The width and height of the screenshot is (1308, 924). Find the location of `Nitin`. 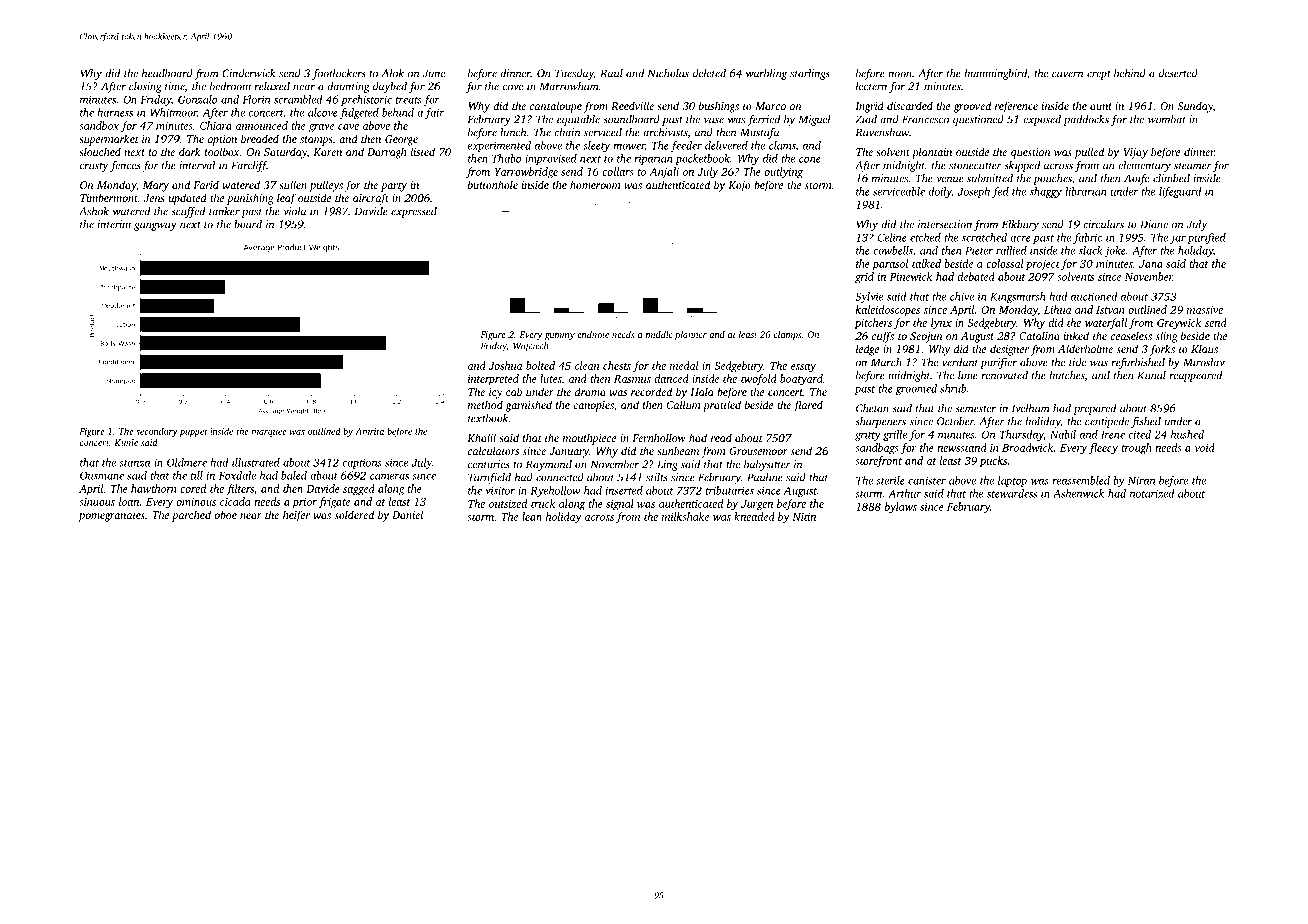

Nitin is located at coordinates (804, 517).
